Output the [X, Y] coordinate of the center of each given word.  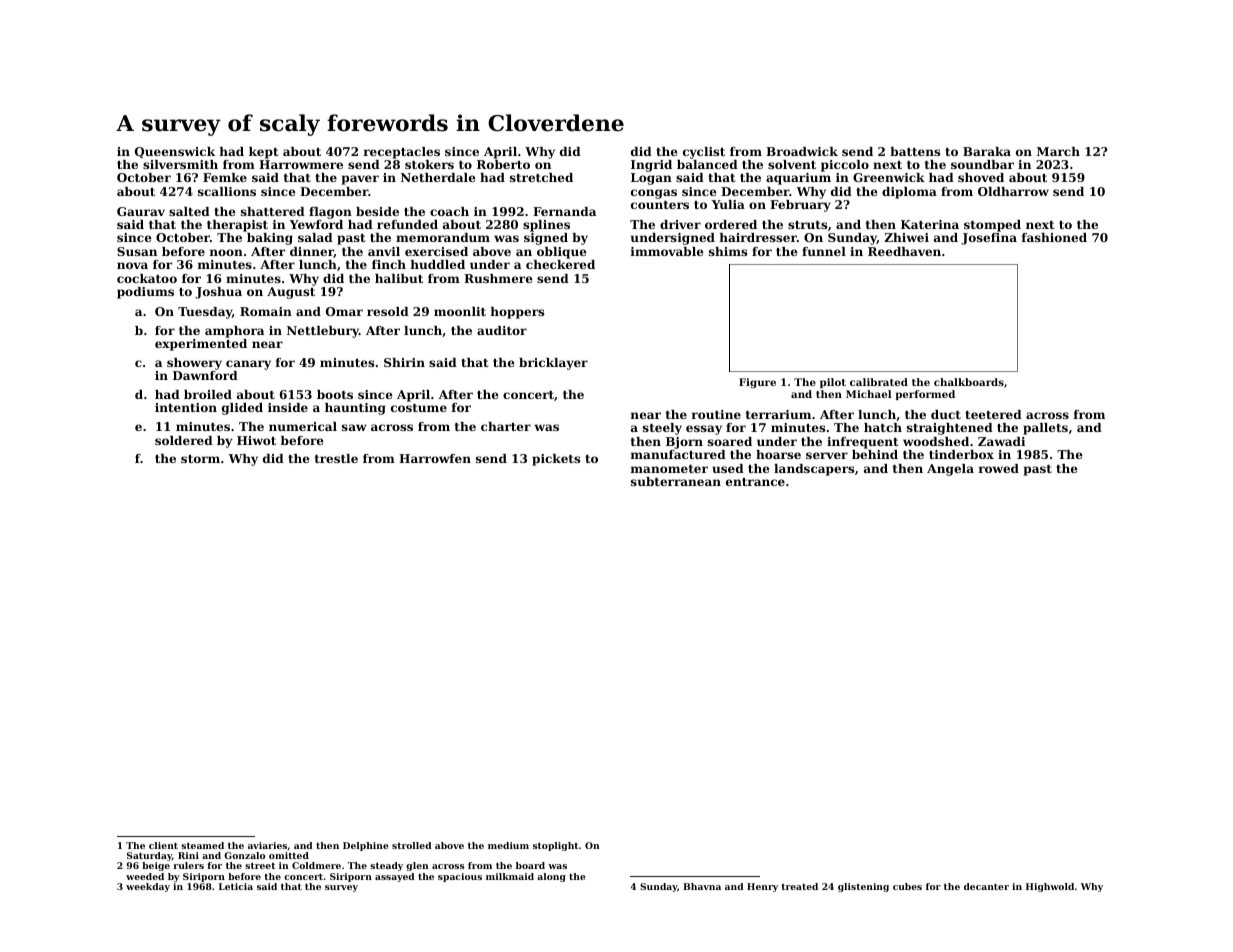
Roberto [503, 164]
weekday [148, 887]
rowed [999, 468]
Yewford [316, 224]
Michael [868, 394]
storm [200, 459]
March [1058, 151]
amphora [234, 332]
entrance [755, 482]
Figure [757, 383]
